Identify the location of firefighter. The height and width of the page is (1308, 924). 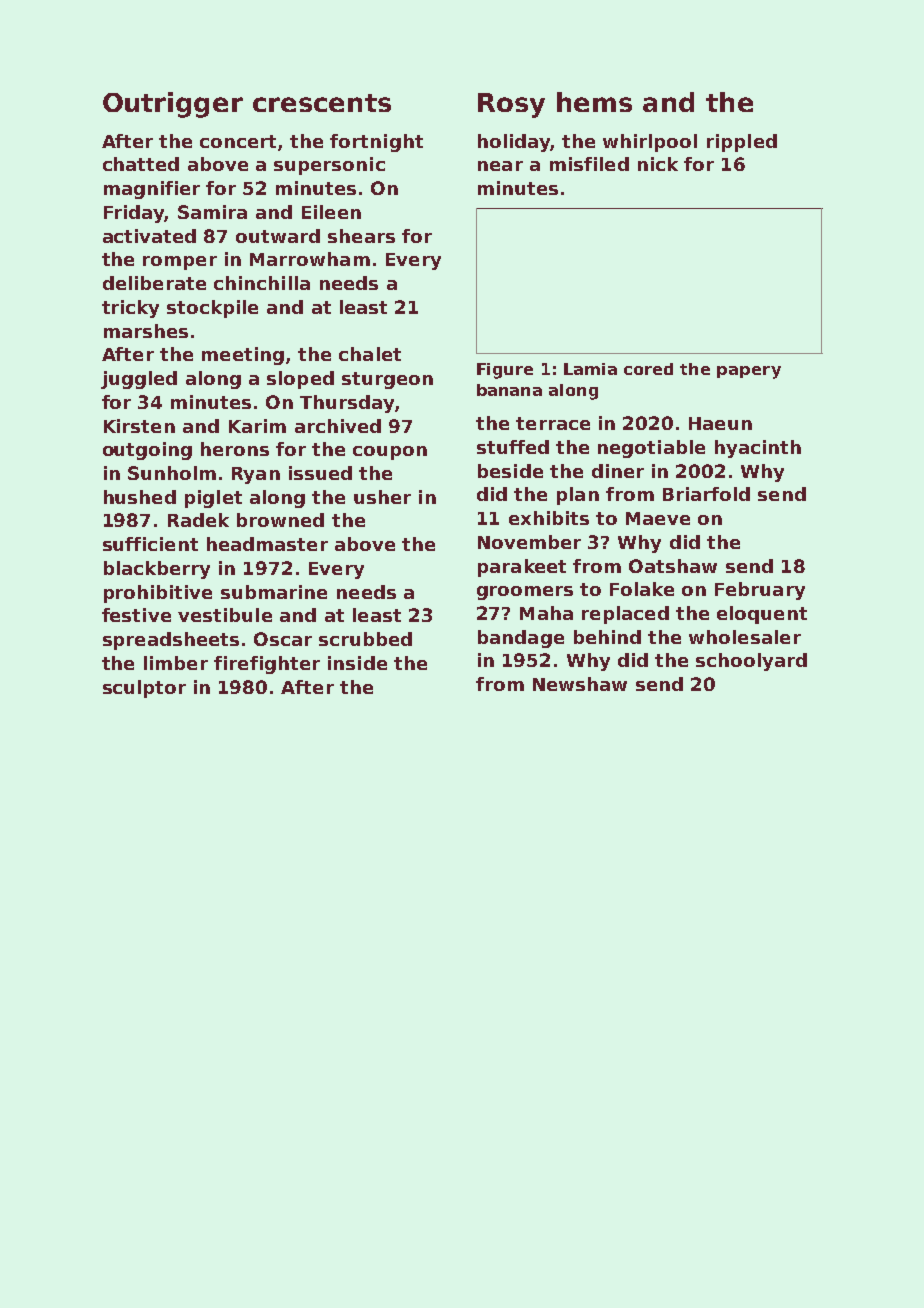
(267, 665).
